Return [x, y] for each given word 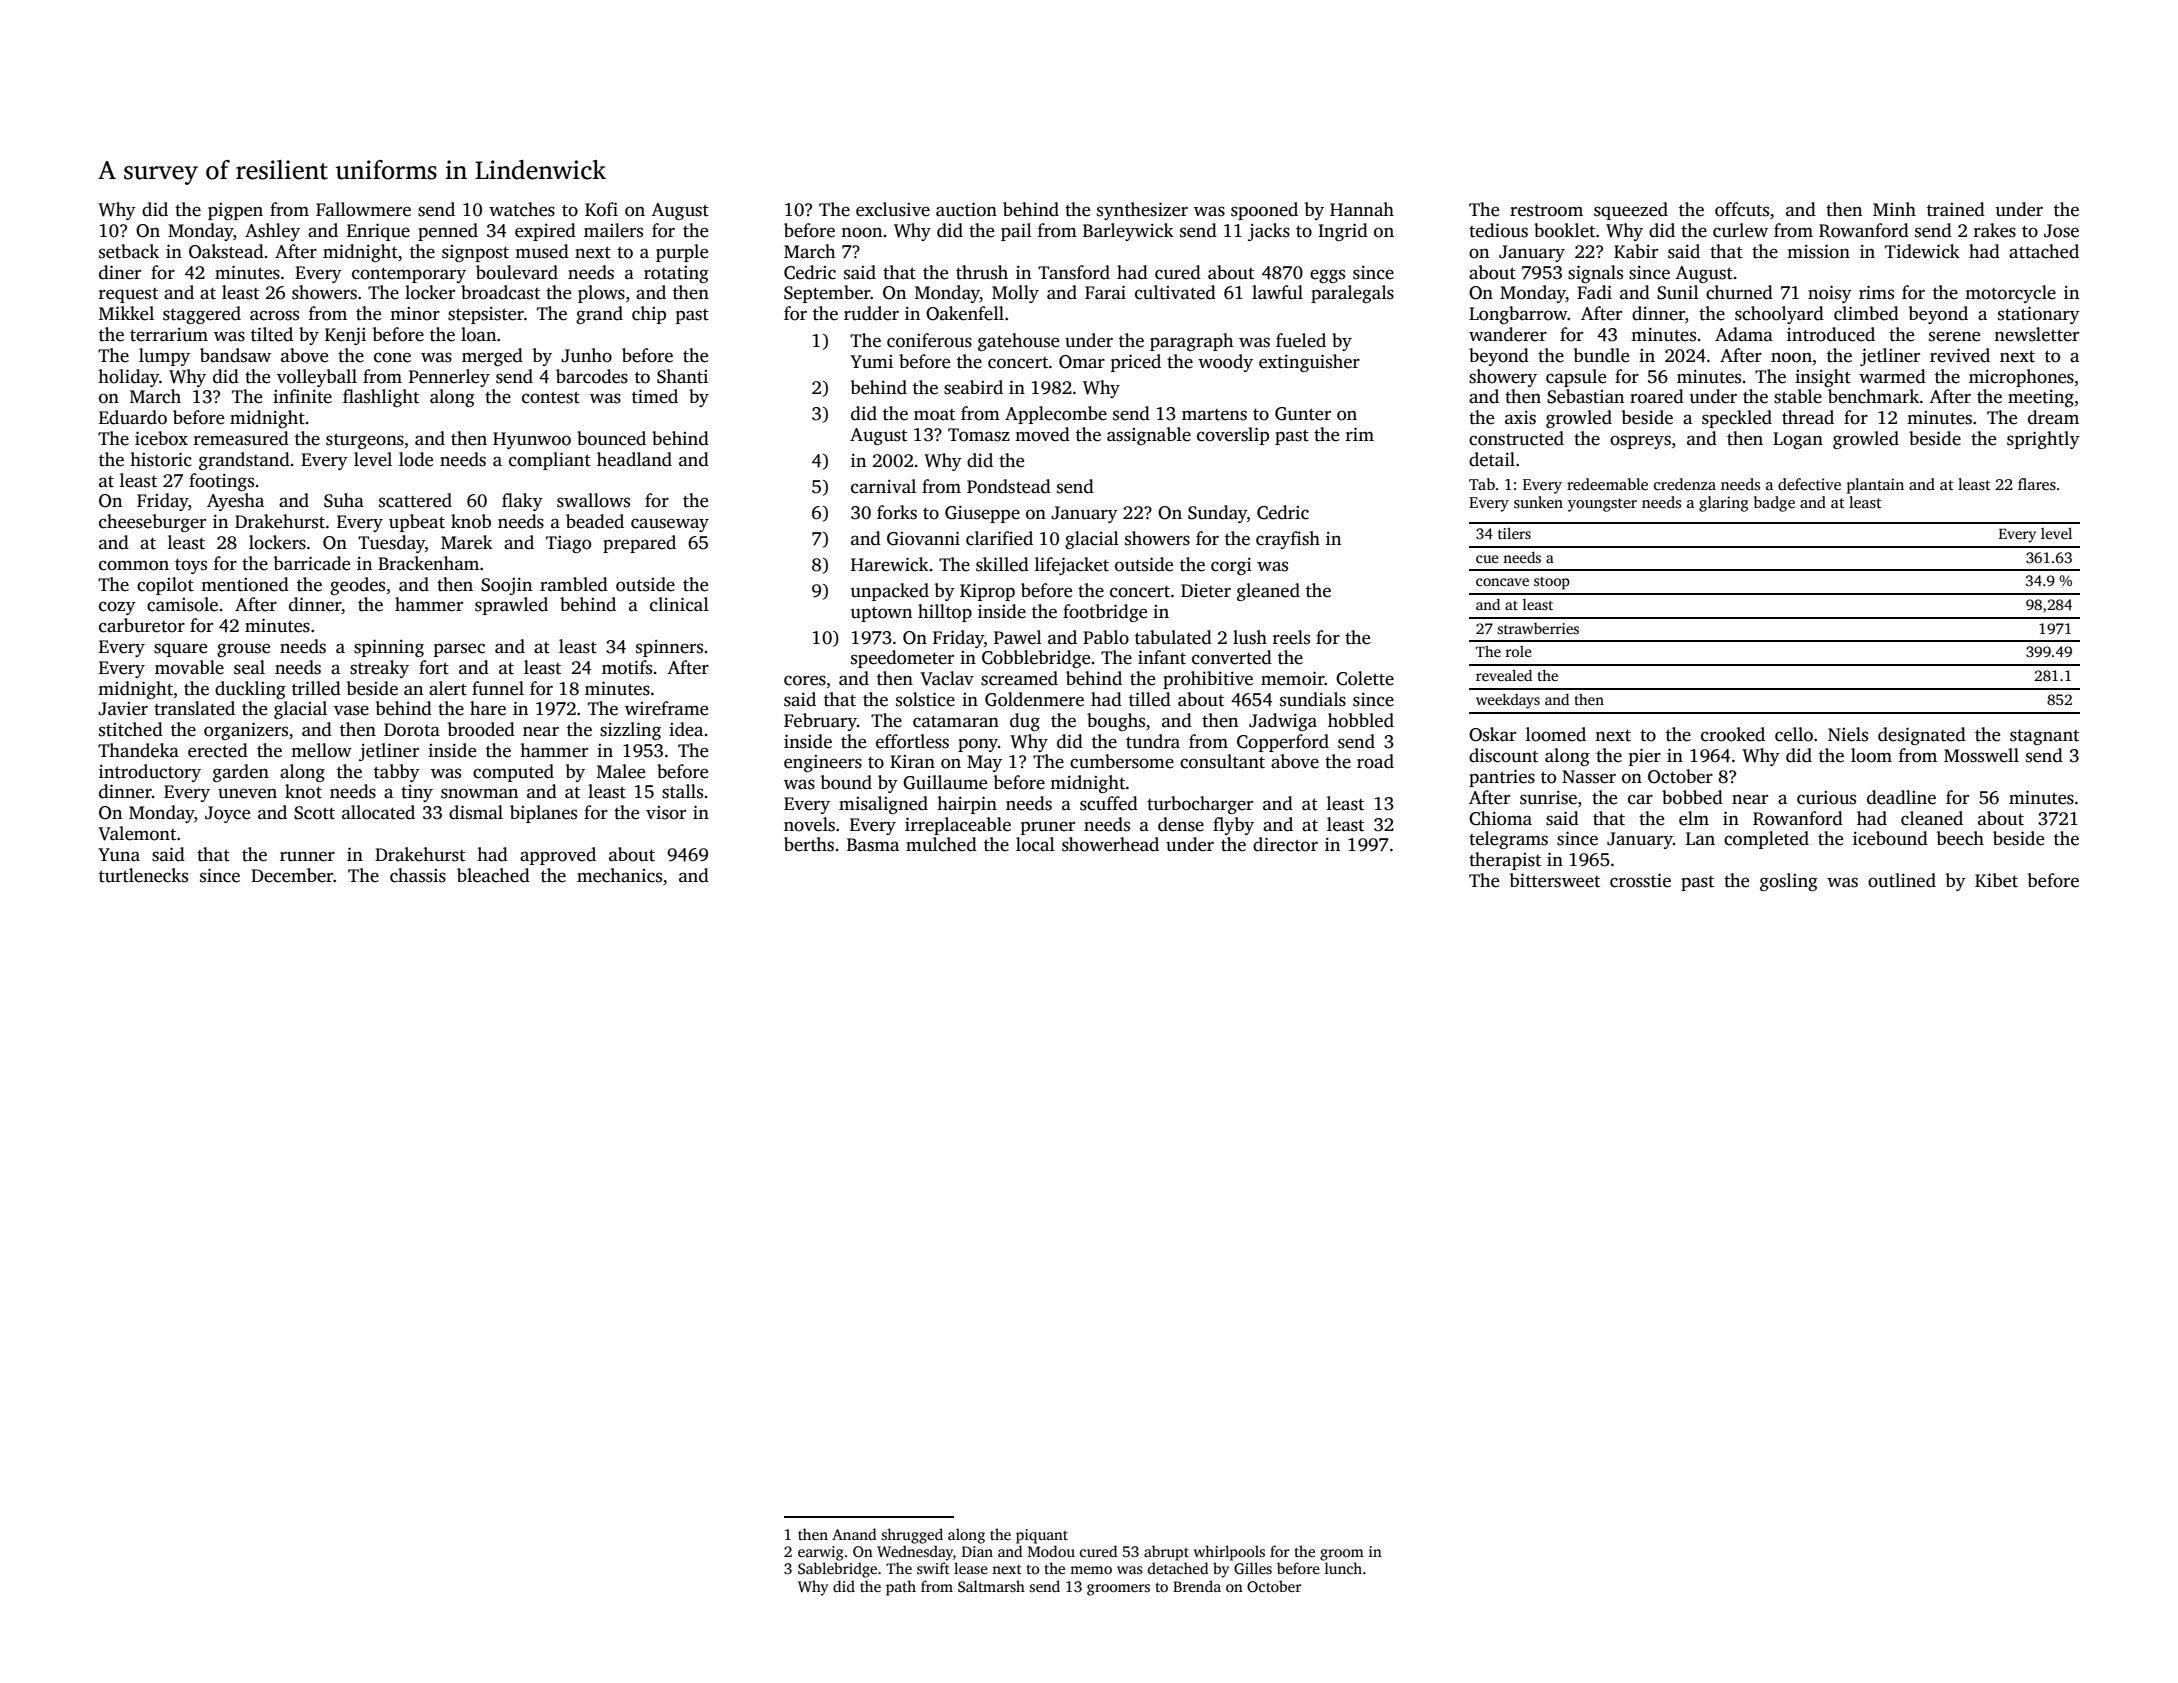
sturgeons [365, 441]
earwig [821, 1553]
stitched [131, 729]
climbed [1866, 313]
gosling [1789, 882]
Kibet [1996, 880]
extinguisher [1309, 363]
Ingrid [1343, 232]
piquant [1042, 1536]
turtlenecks [143, 875]
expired [545, 232]
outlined [1902, 880]
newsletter [2036, 334]
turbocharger [1200, 805]
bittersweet [1555, 880]
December [292, 875]
